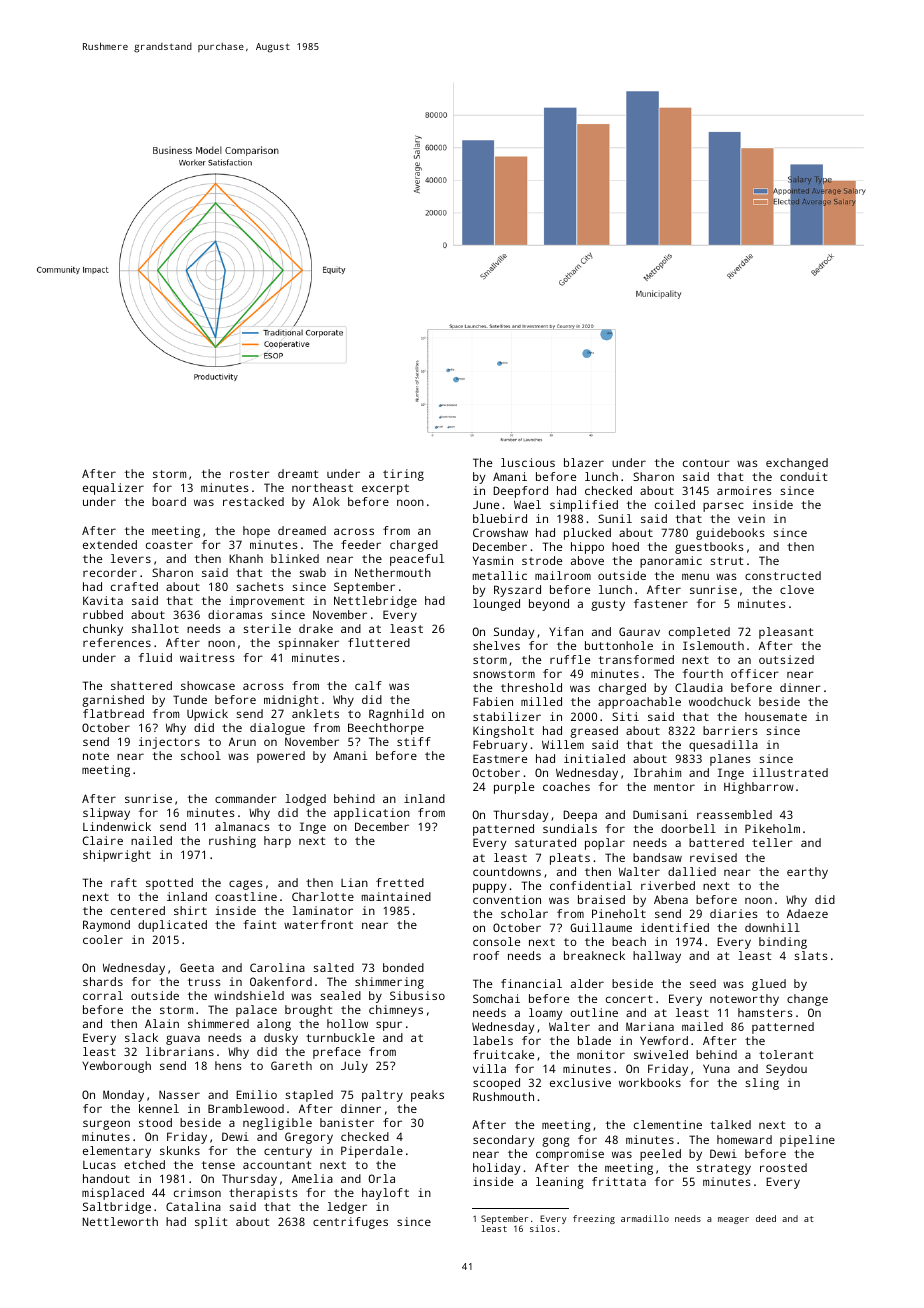 The image size is (924, 1308). Describe the element at coordinates (117, 1208) in the screenshot. I see `Saltbridge` at that location.
